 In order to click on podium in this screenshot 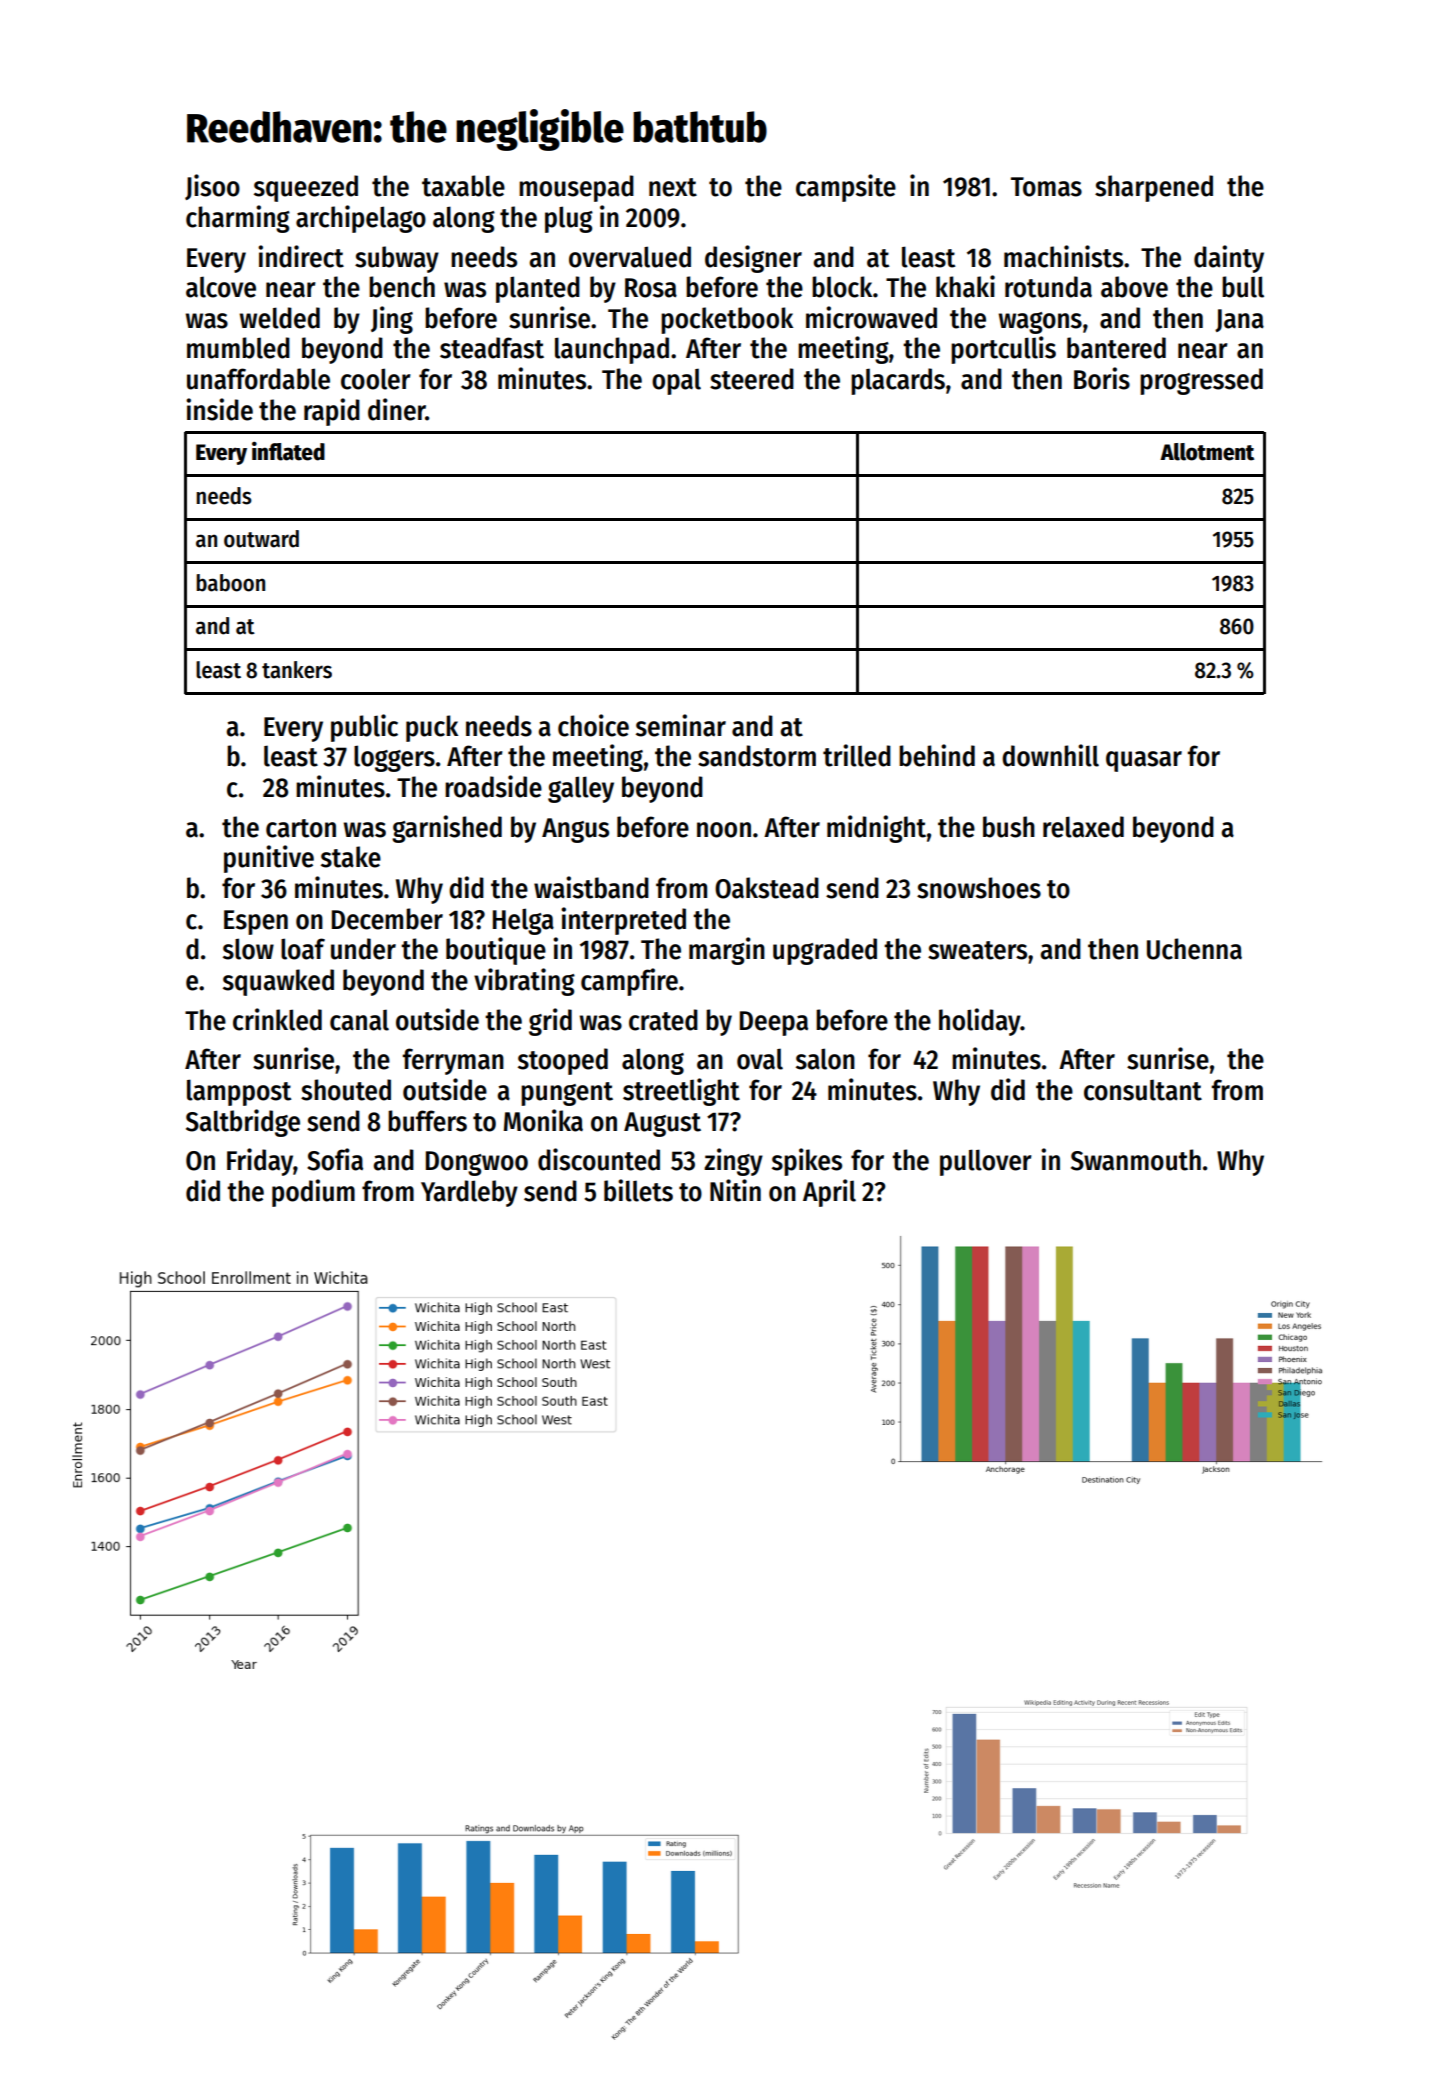, I will do `click(313, 1193)`.
